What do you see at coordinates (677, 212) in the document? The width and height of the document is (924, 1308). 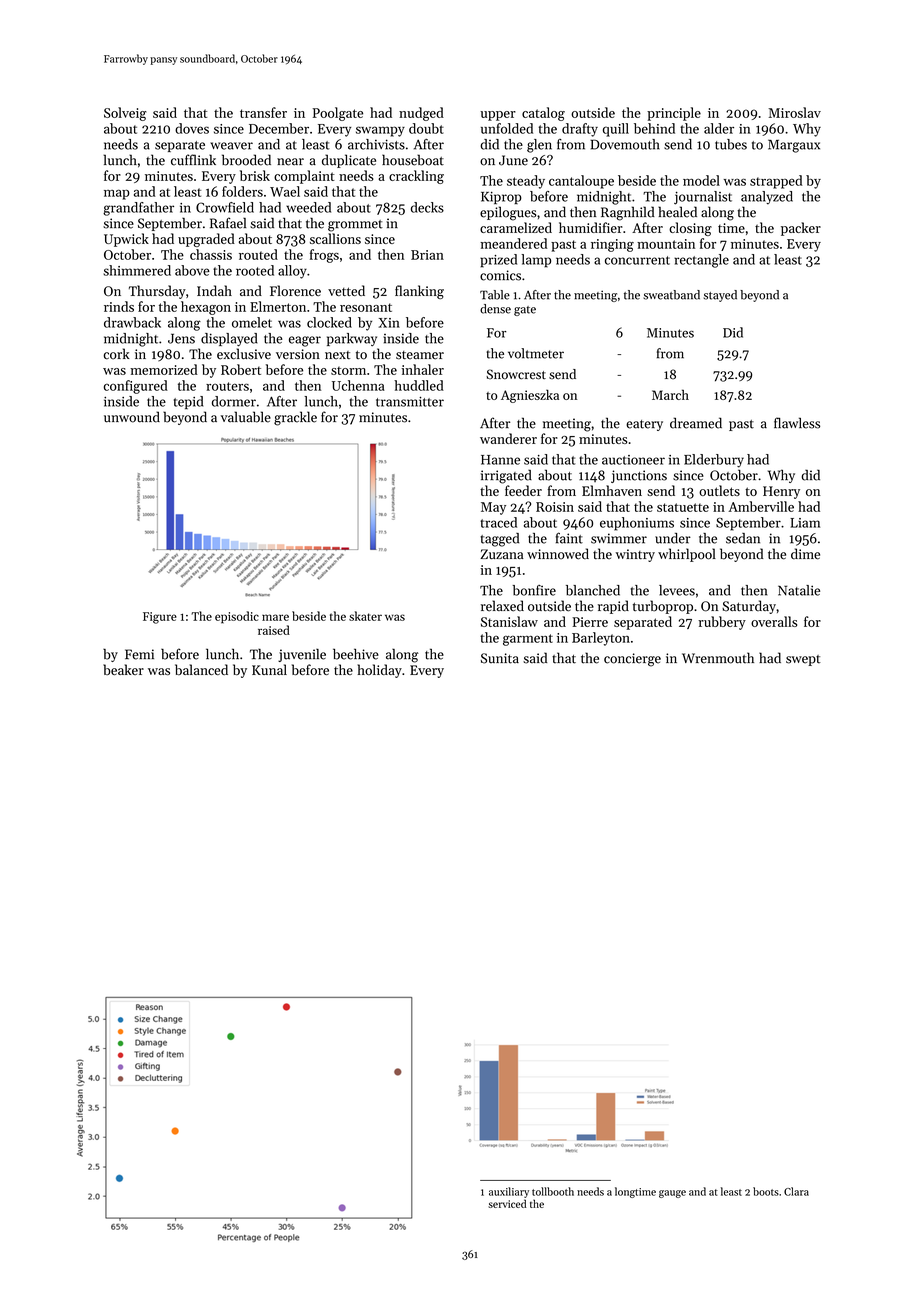 I see `healed` at bounding box center [677, 212].
